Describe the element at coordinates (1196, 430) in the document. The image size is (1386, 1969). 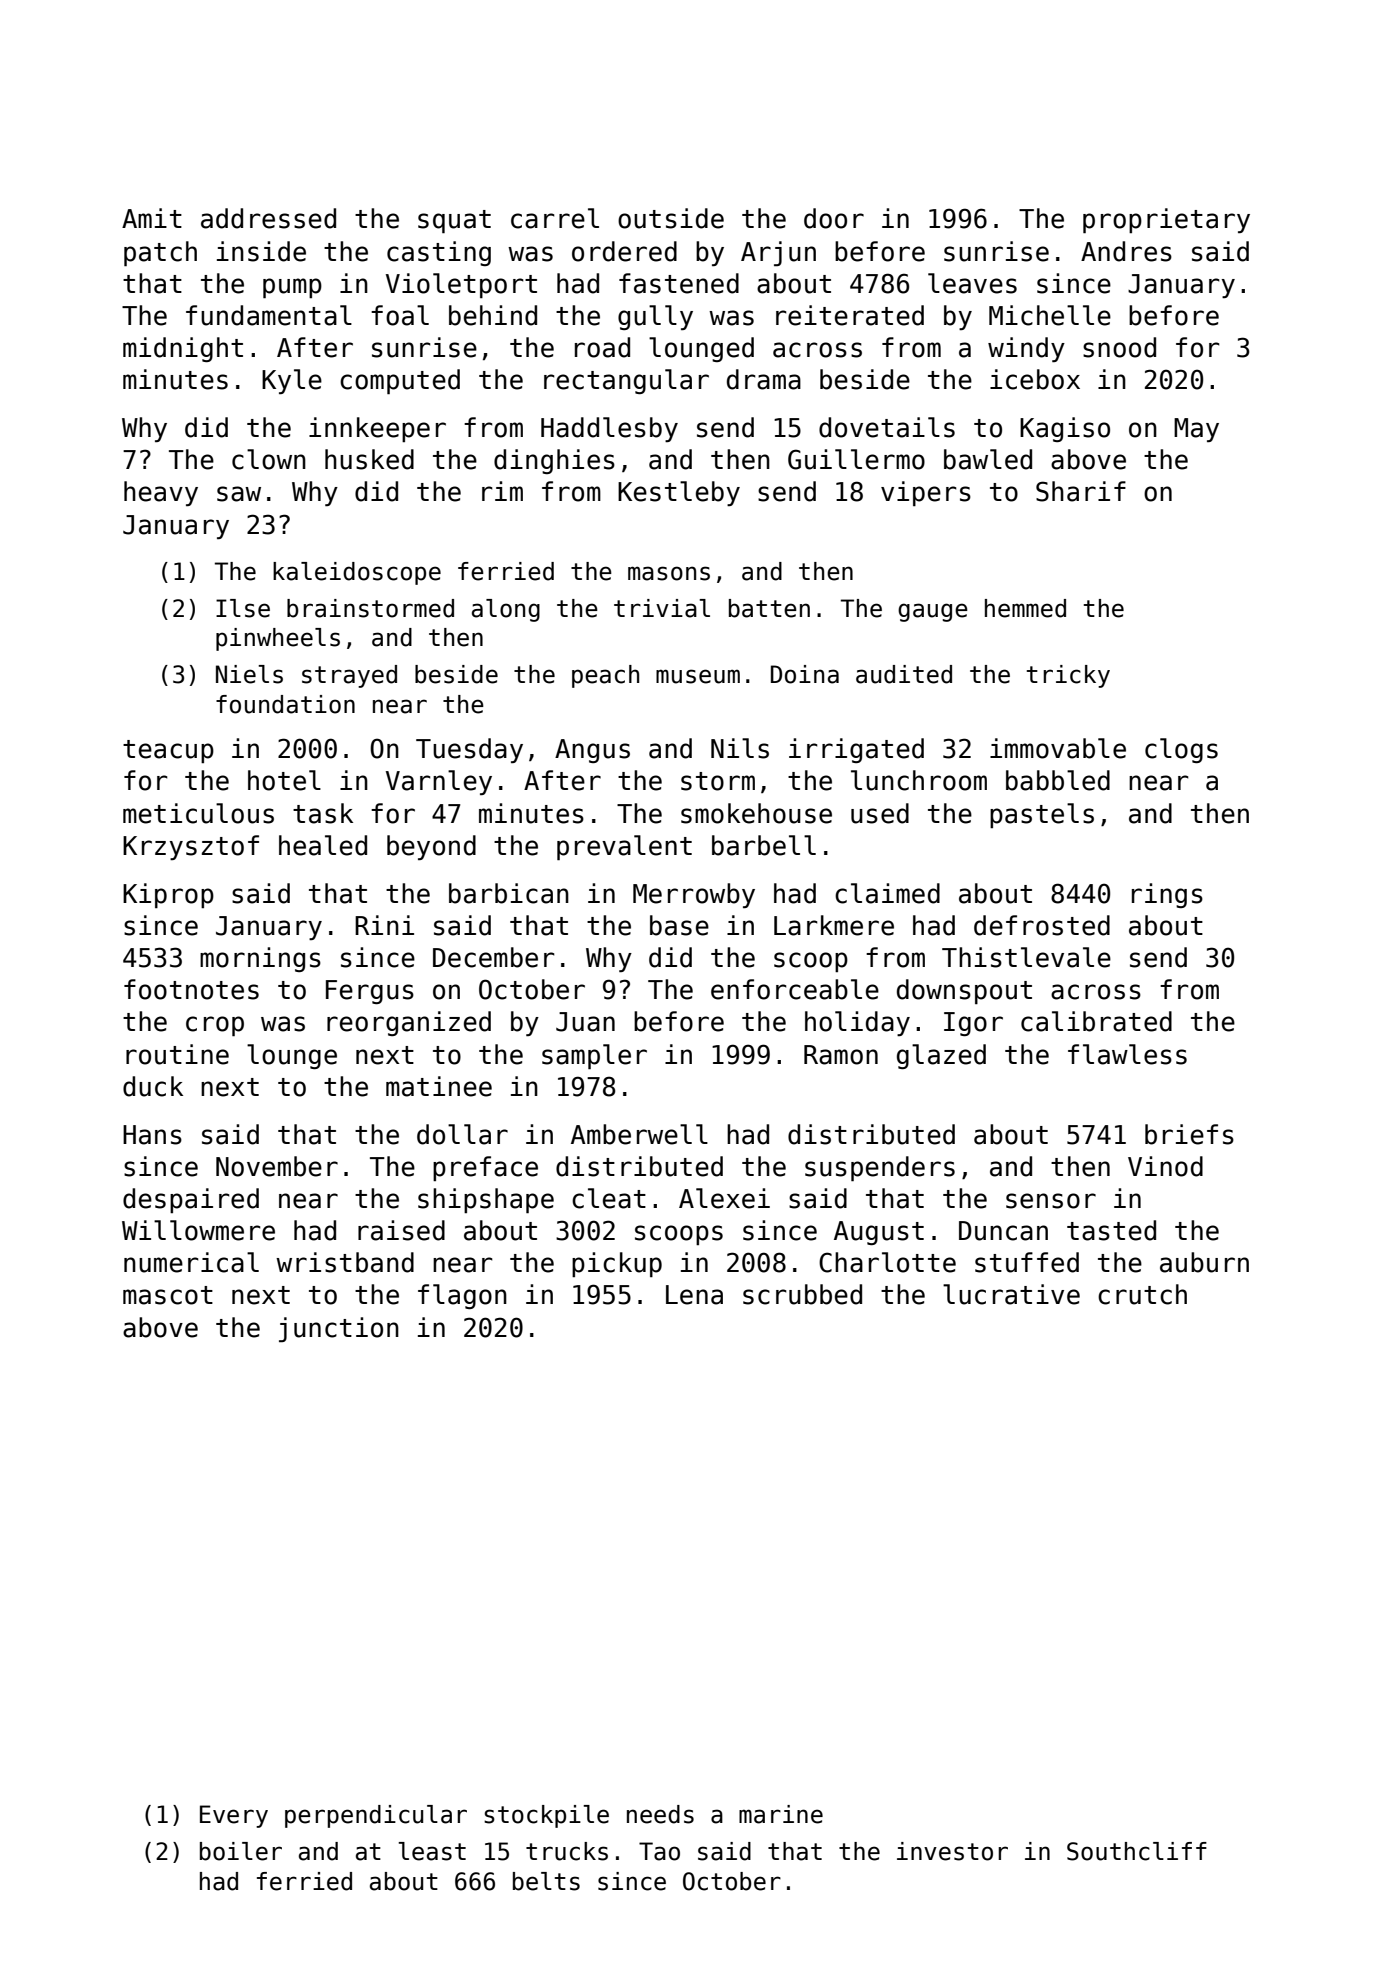
I see `May` at that location.
